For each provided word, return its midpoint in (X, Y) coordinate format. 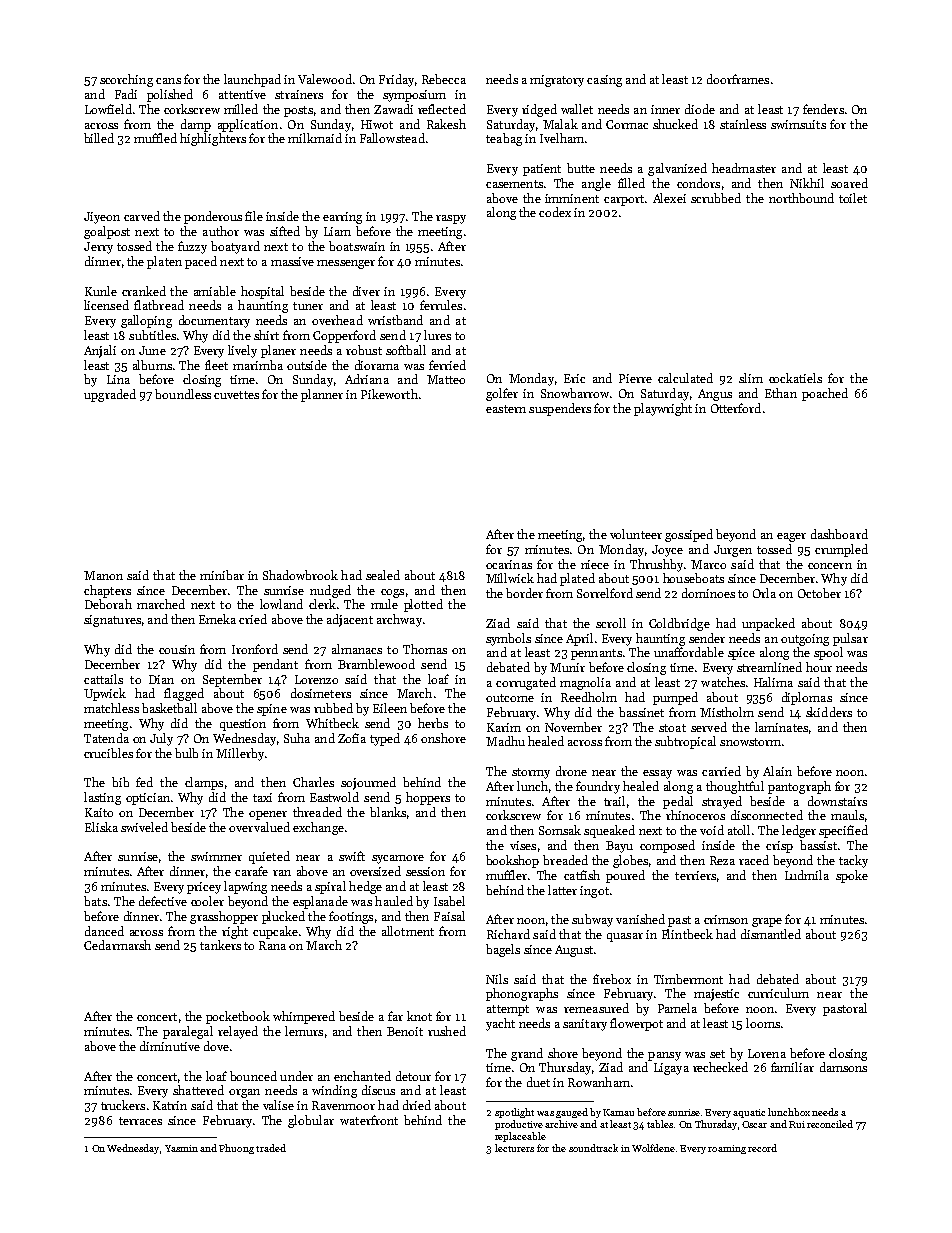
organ (244, 1093)
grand (527, 1054)
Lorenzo (316, 679)
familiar (792, 1067)
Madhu (505, 741)
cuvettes (236, 395)
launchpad (252, 80)
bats (95, 901)
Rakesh (446, 124)
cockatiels (795, 378)
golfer (502, 394)
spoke (852, 876)
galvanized (677, 169)
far (395, 1016)
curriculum (778, 993)
